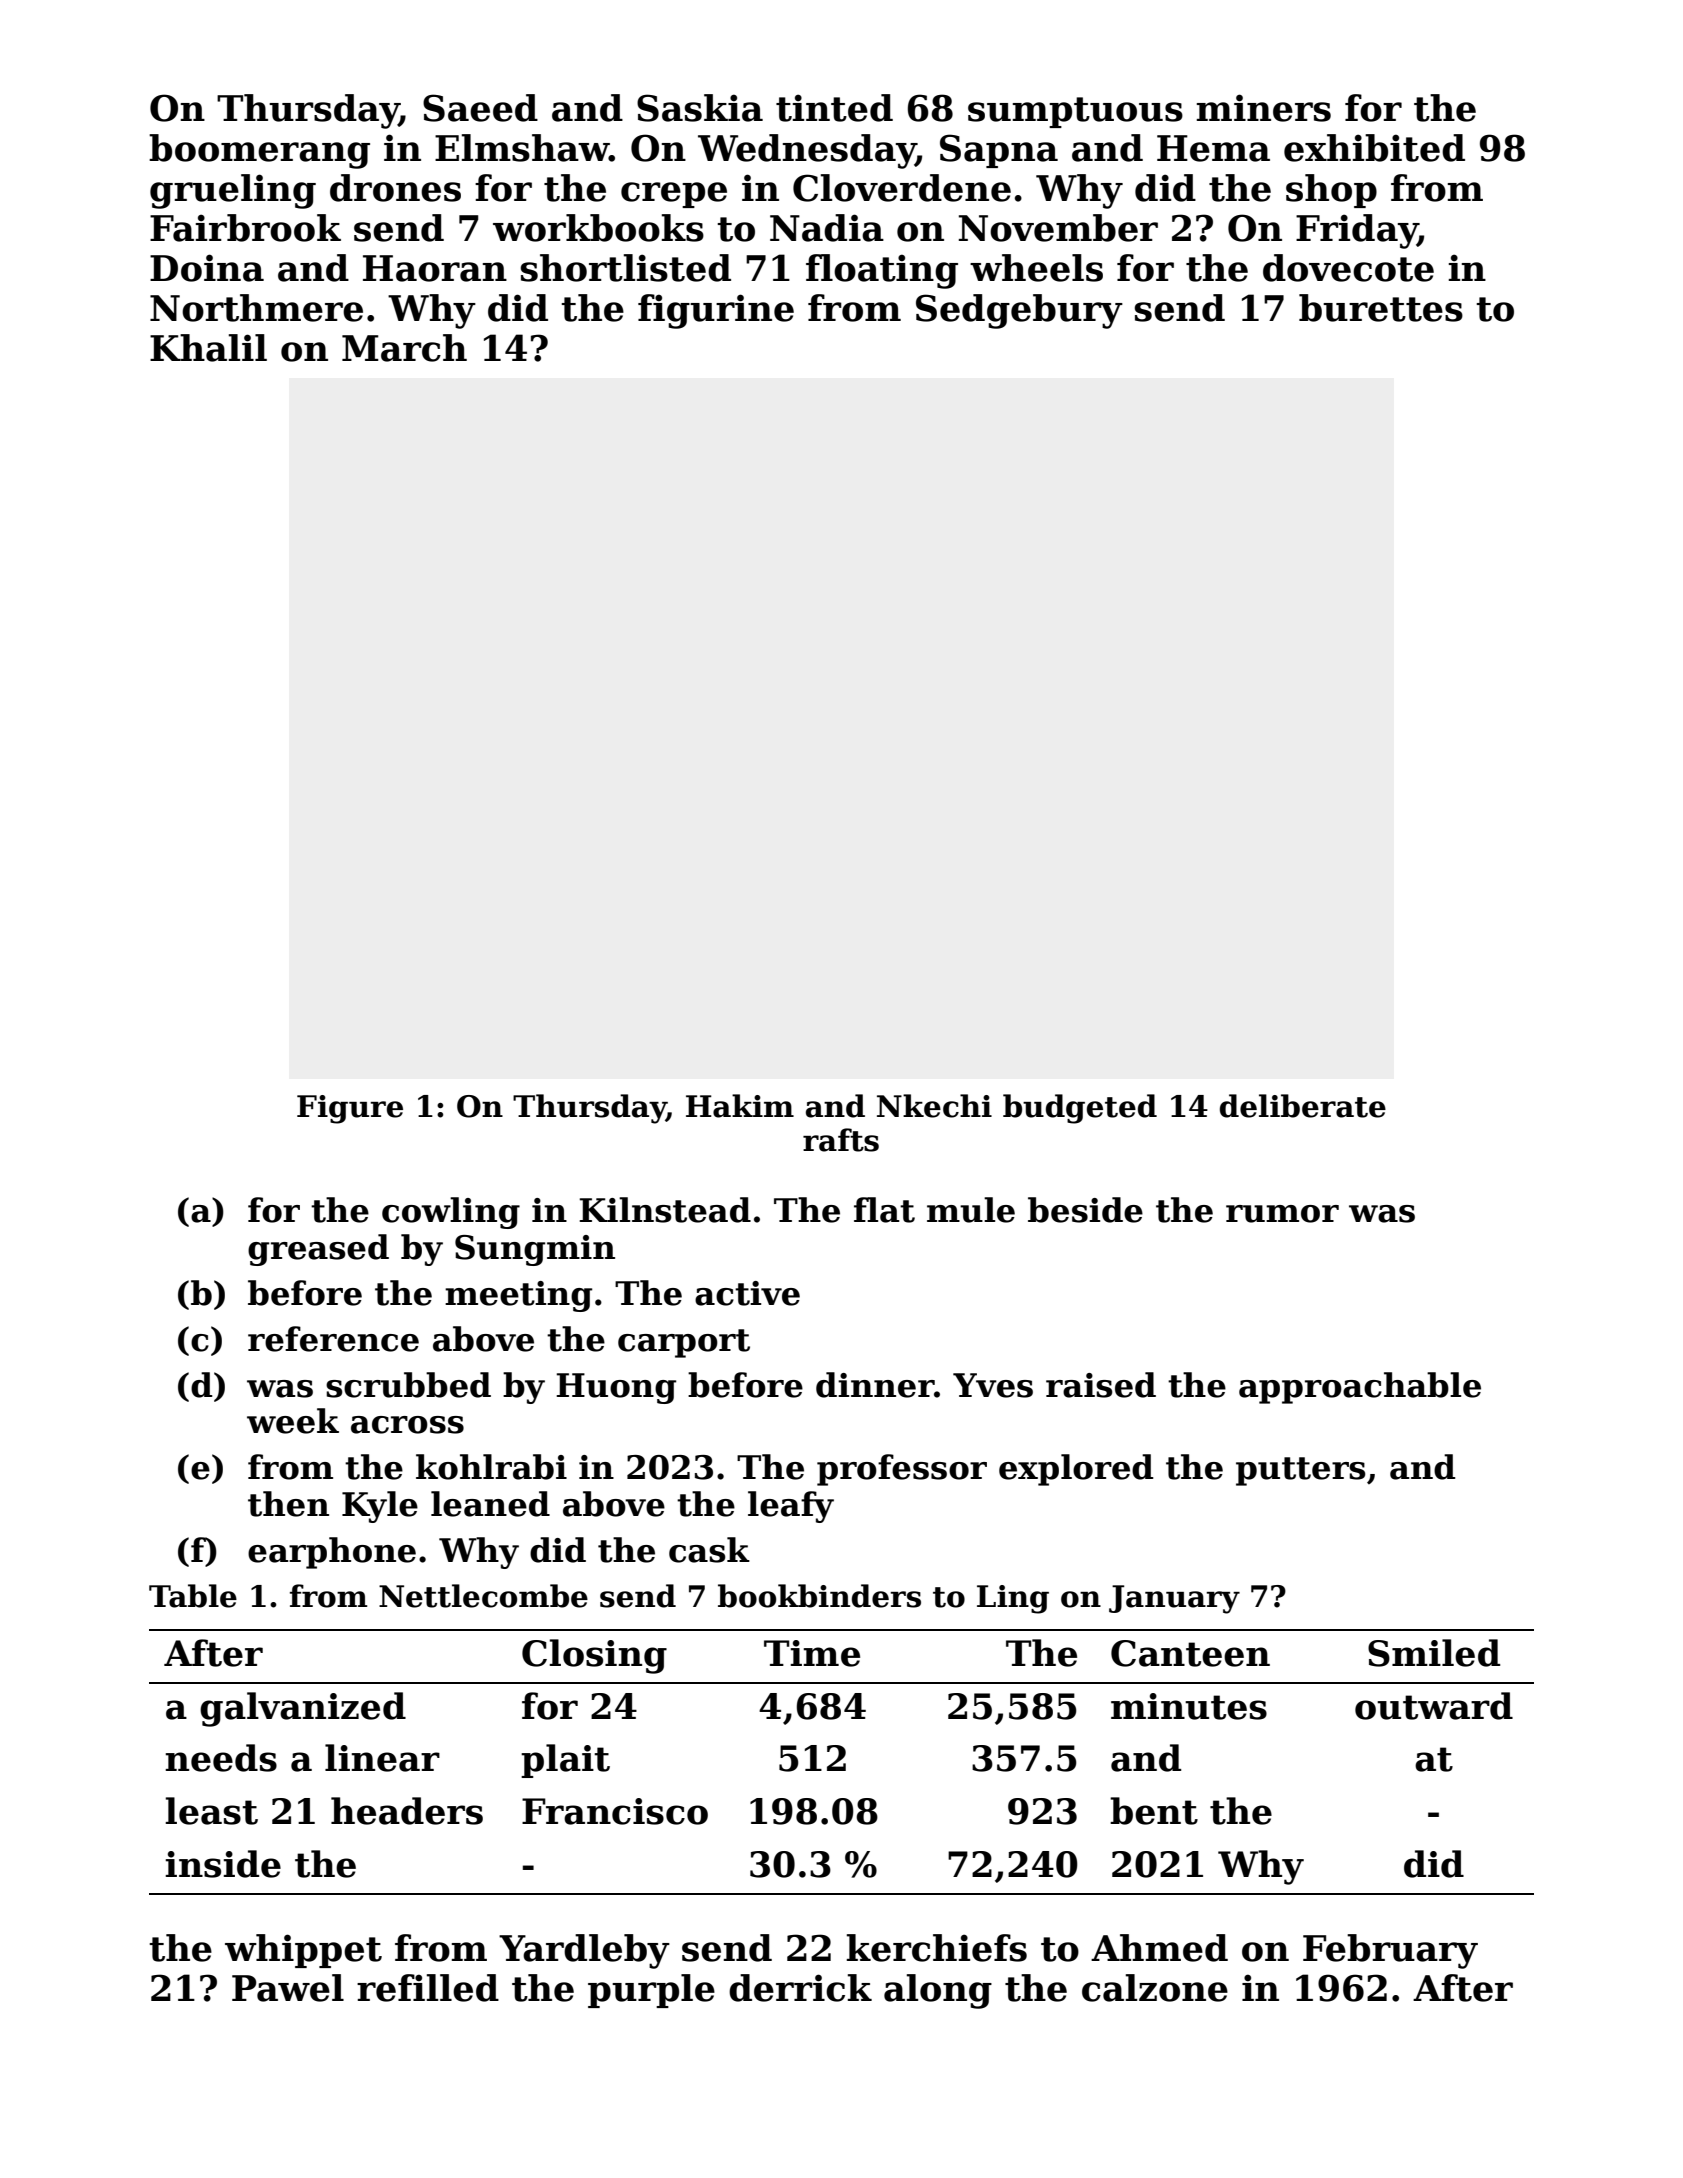 This screenshot has height=2178, width=1683. Describe the element at coordinates (259, 151) in the screenshot. I see `boomerang` at that location.
